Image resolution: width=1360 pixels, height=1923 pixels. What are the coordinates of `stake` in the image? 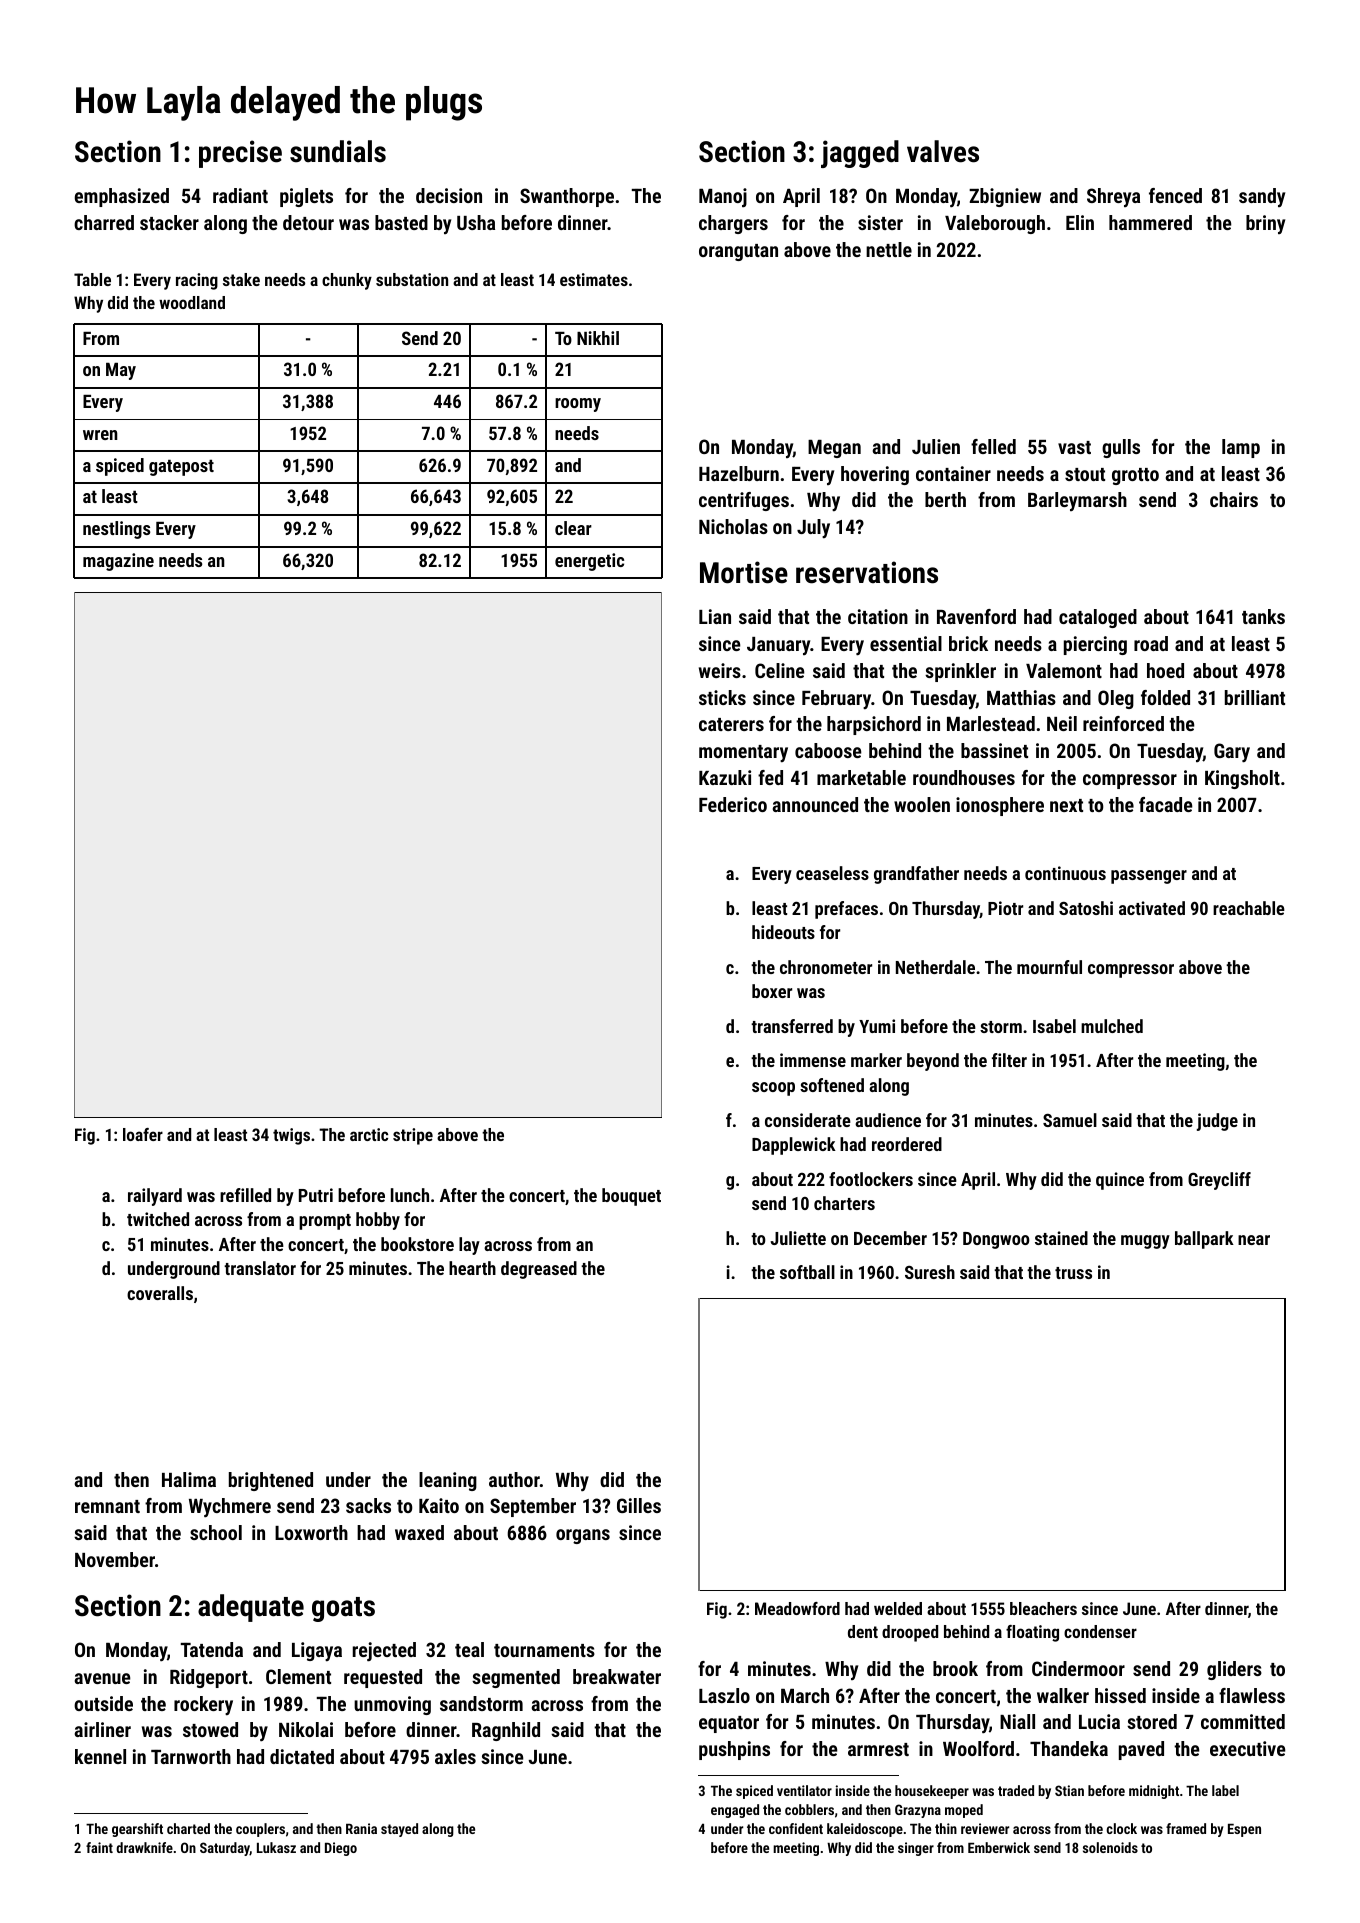 It's located at (241, 279).
